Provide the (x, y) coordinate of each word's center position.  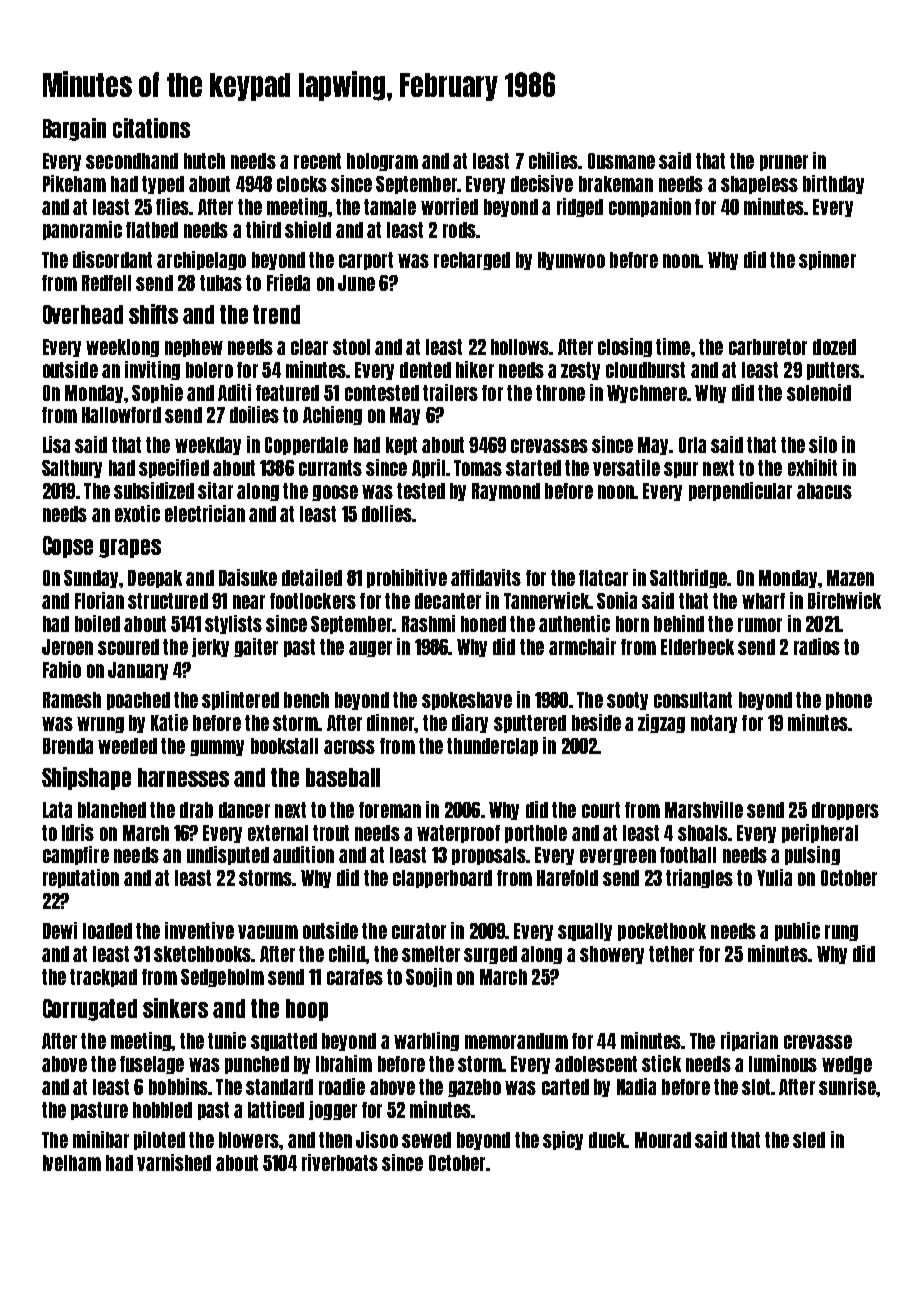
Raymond (506, 492)
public (797, 931)
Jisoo (377, 1139)
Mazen (850, 578)
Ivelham (72, 1163)
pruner (784, 163)
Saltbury (72, 469)
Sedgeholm (222, 978)
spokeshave (467, 701)
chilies (553, 160)
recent (317, 161)
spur (681, 470)
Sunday (91, 579)
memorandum (516, 1041)
